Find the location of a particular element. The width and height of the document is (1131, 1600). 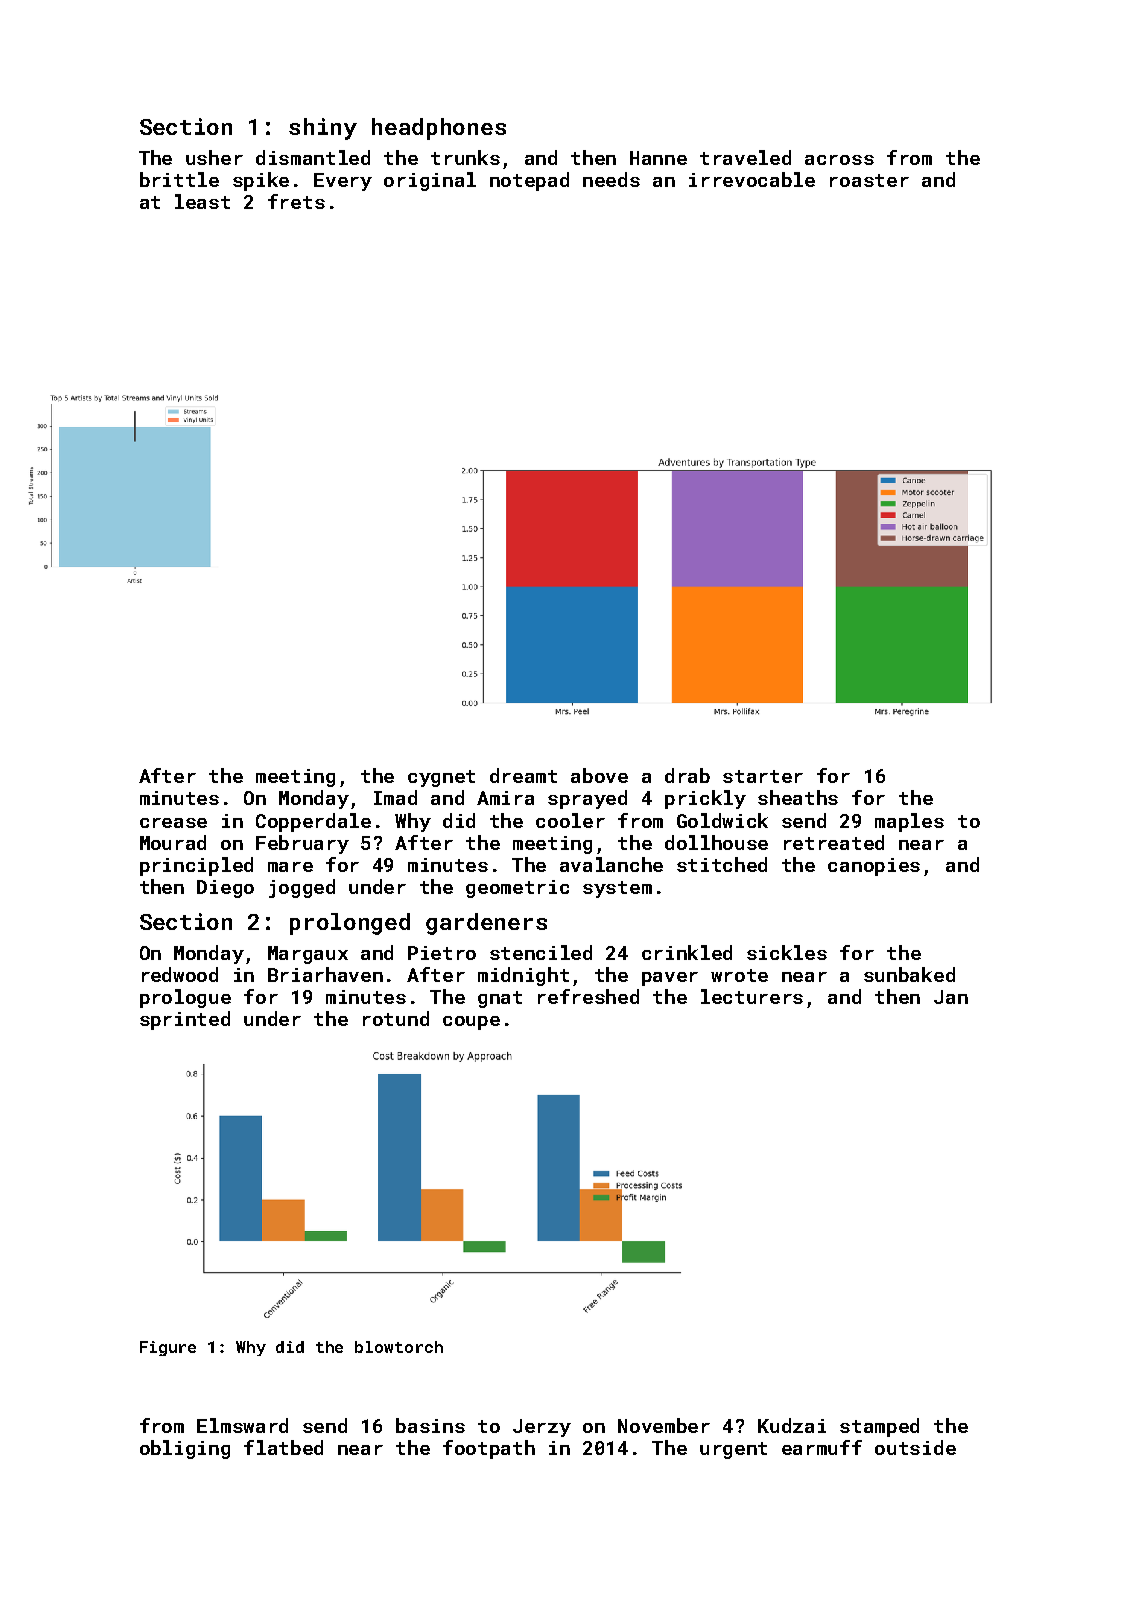

paver is located at coordinates (670, 979).
